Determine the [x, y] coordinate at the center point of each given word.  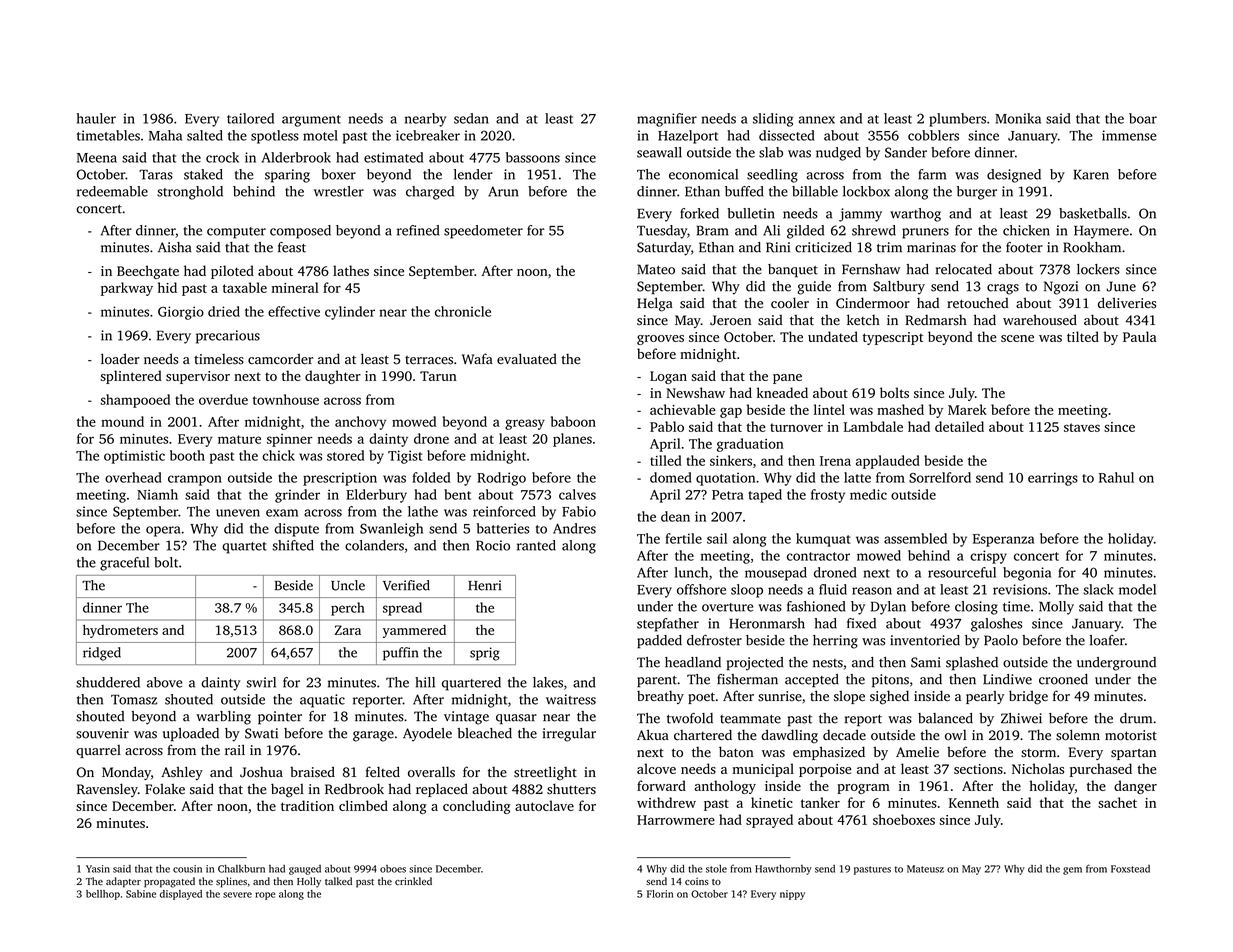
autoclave [544, 805]
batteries [503, 528]
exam [282, 513]
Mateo [656, 269]
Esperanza [1003, 540]
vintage [466, 718]
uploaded [191, 735]
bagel [287, 790]
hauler [96, 118]
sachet [1117, 802]
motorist [1131, 735]
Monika [1018, 118]
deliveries [1127, 303]
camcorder [280, 359]
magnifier [667, 120]
